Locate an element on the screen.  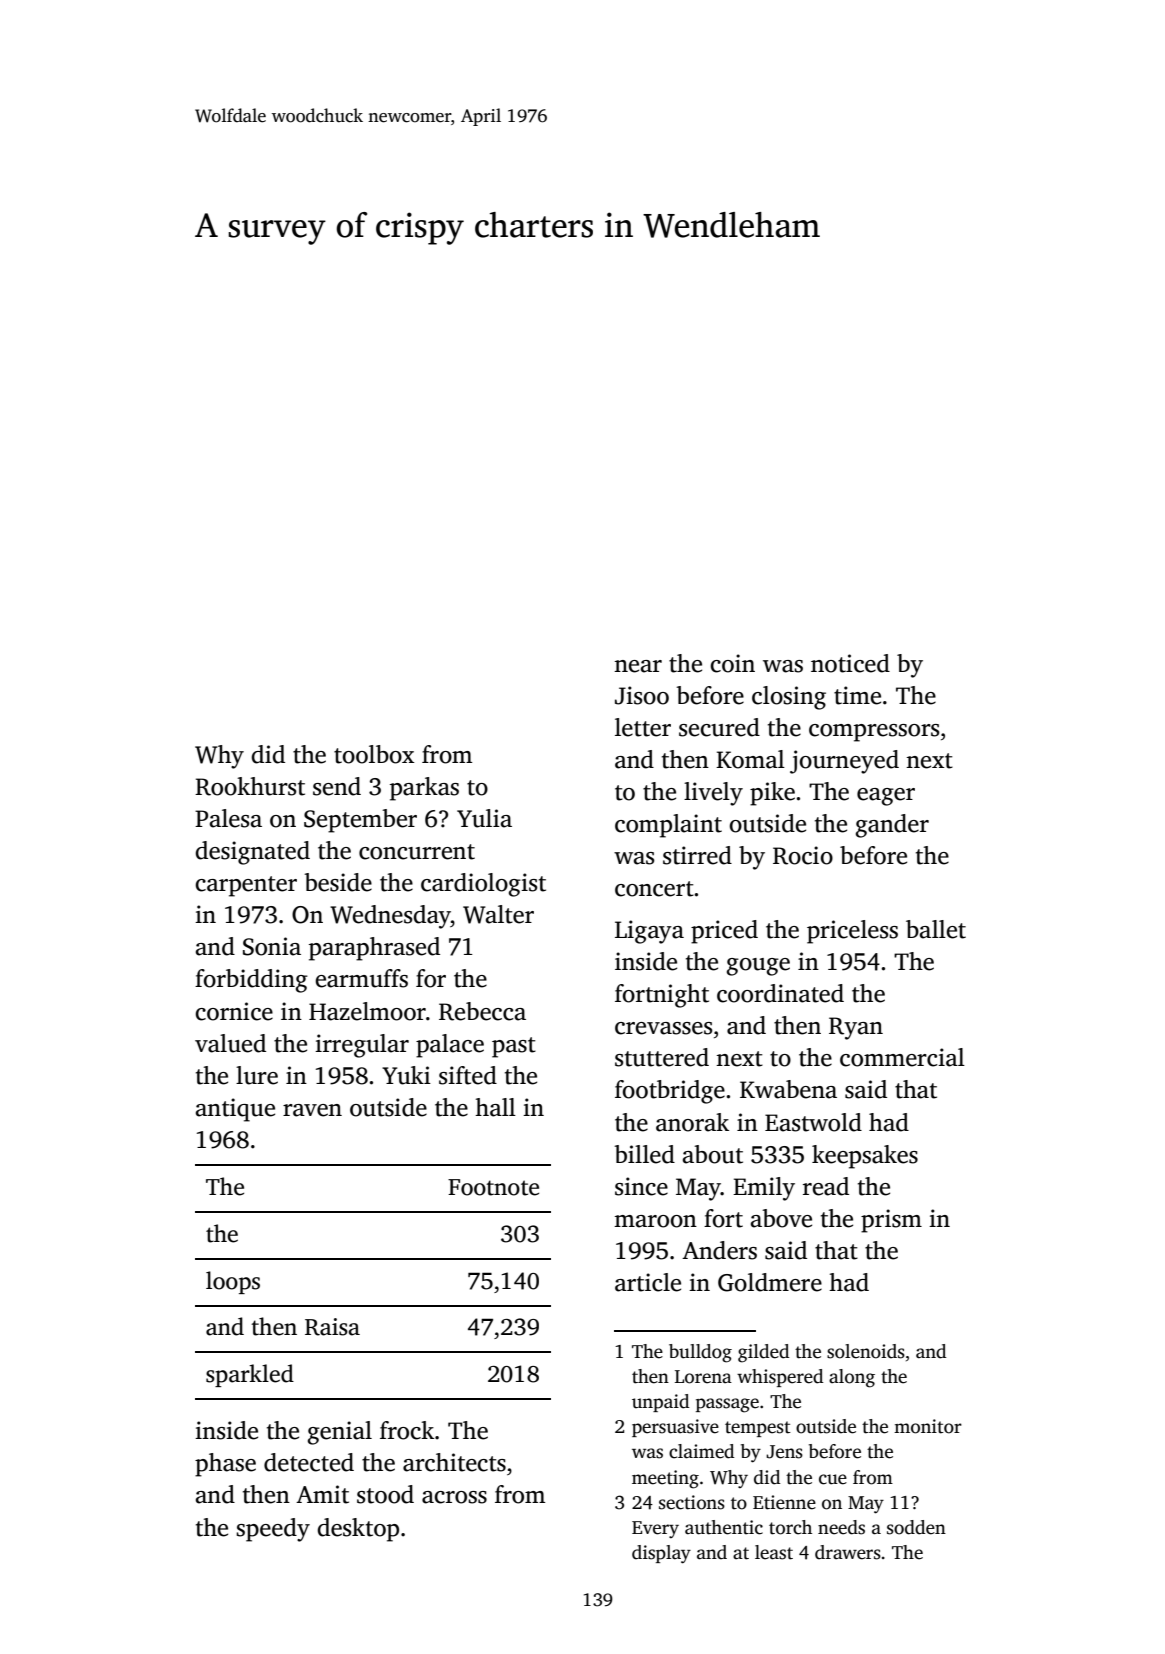
cardiologist is located at coordinates (483, 885).
